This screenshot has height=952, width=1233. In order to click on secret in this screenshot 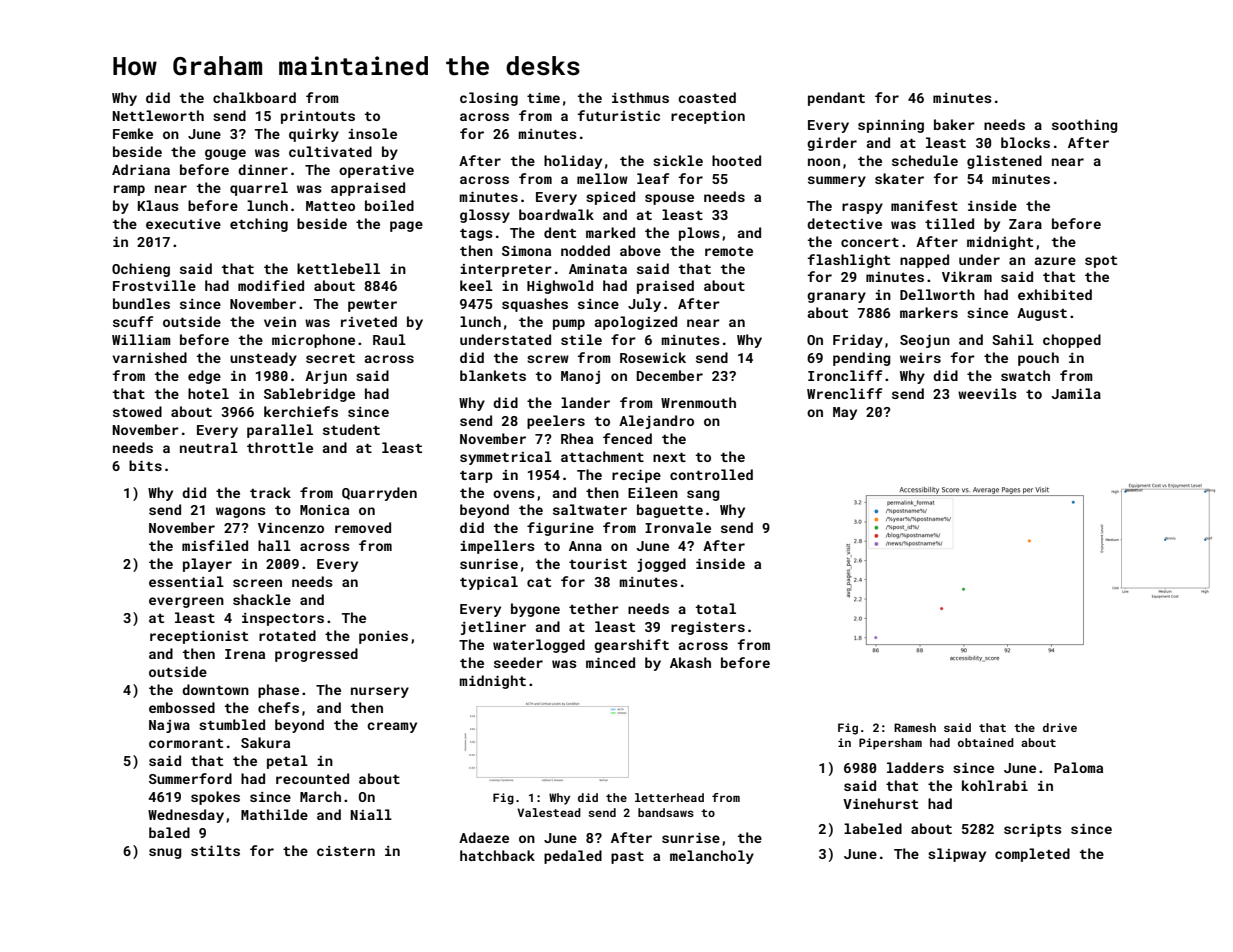, I will do `click(330, 358)`.
